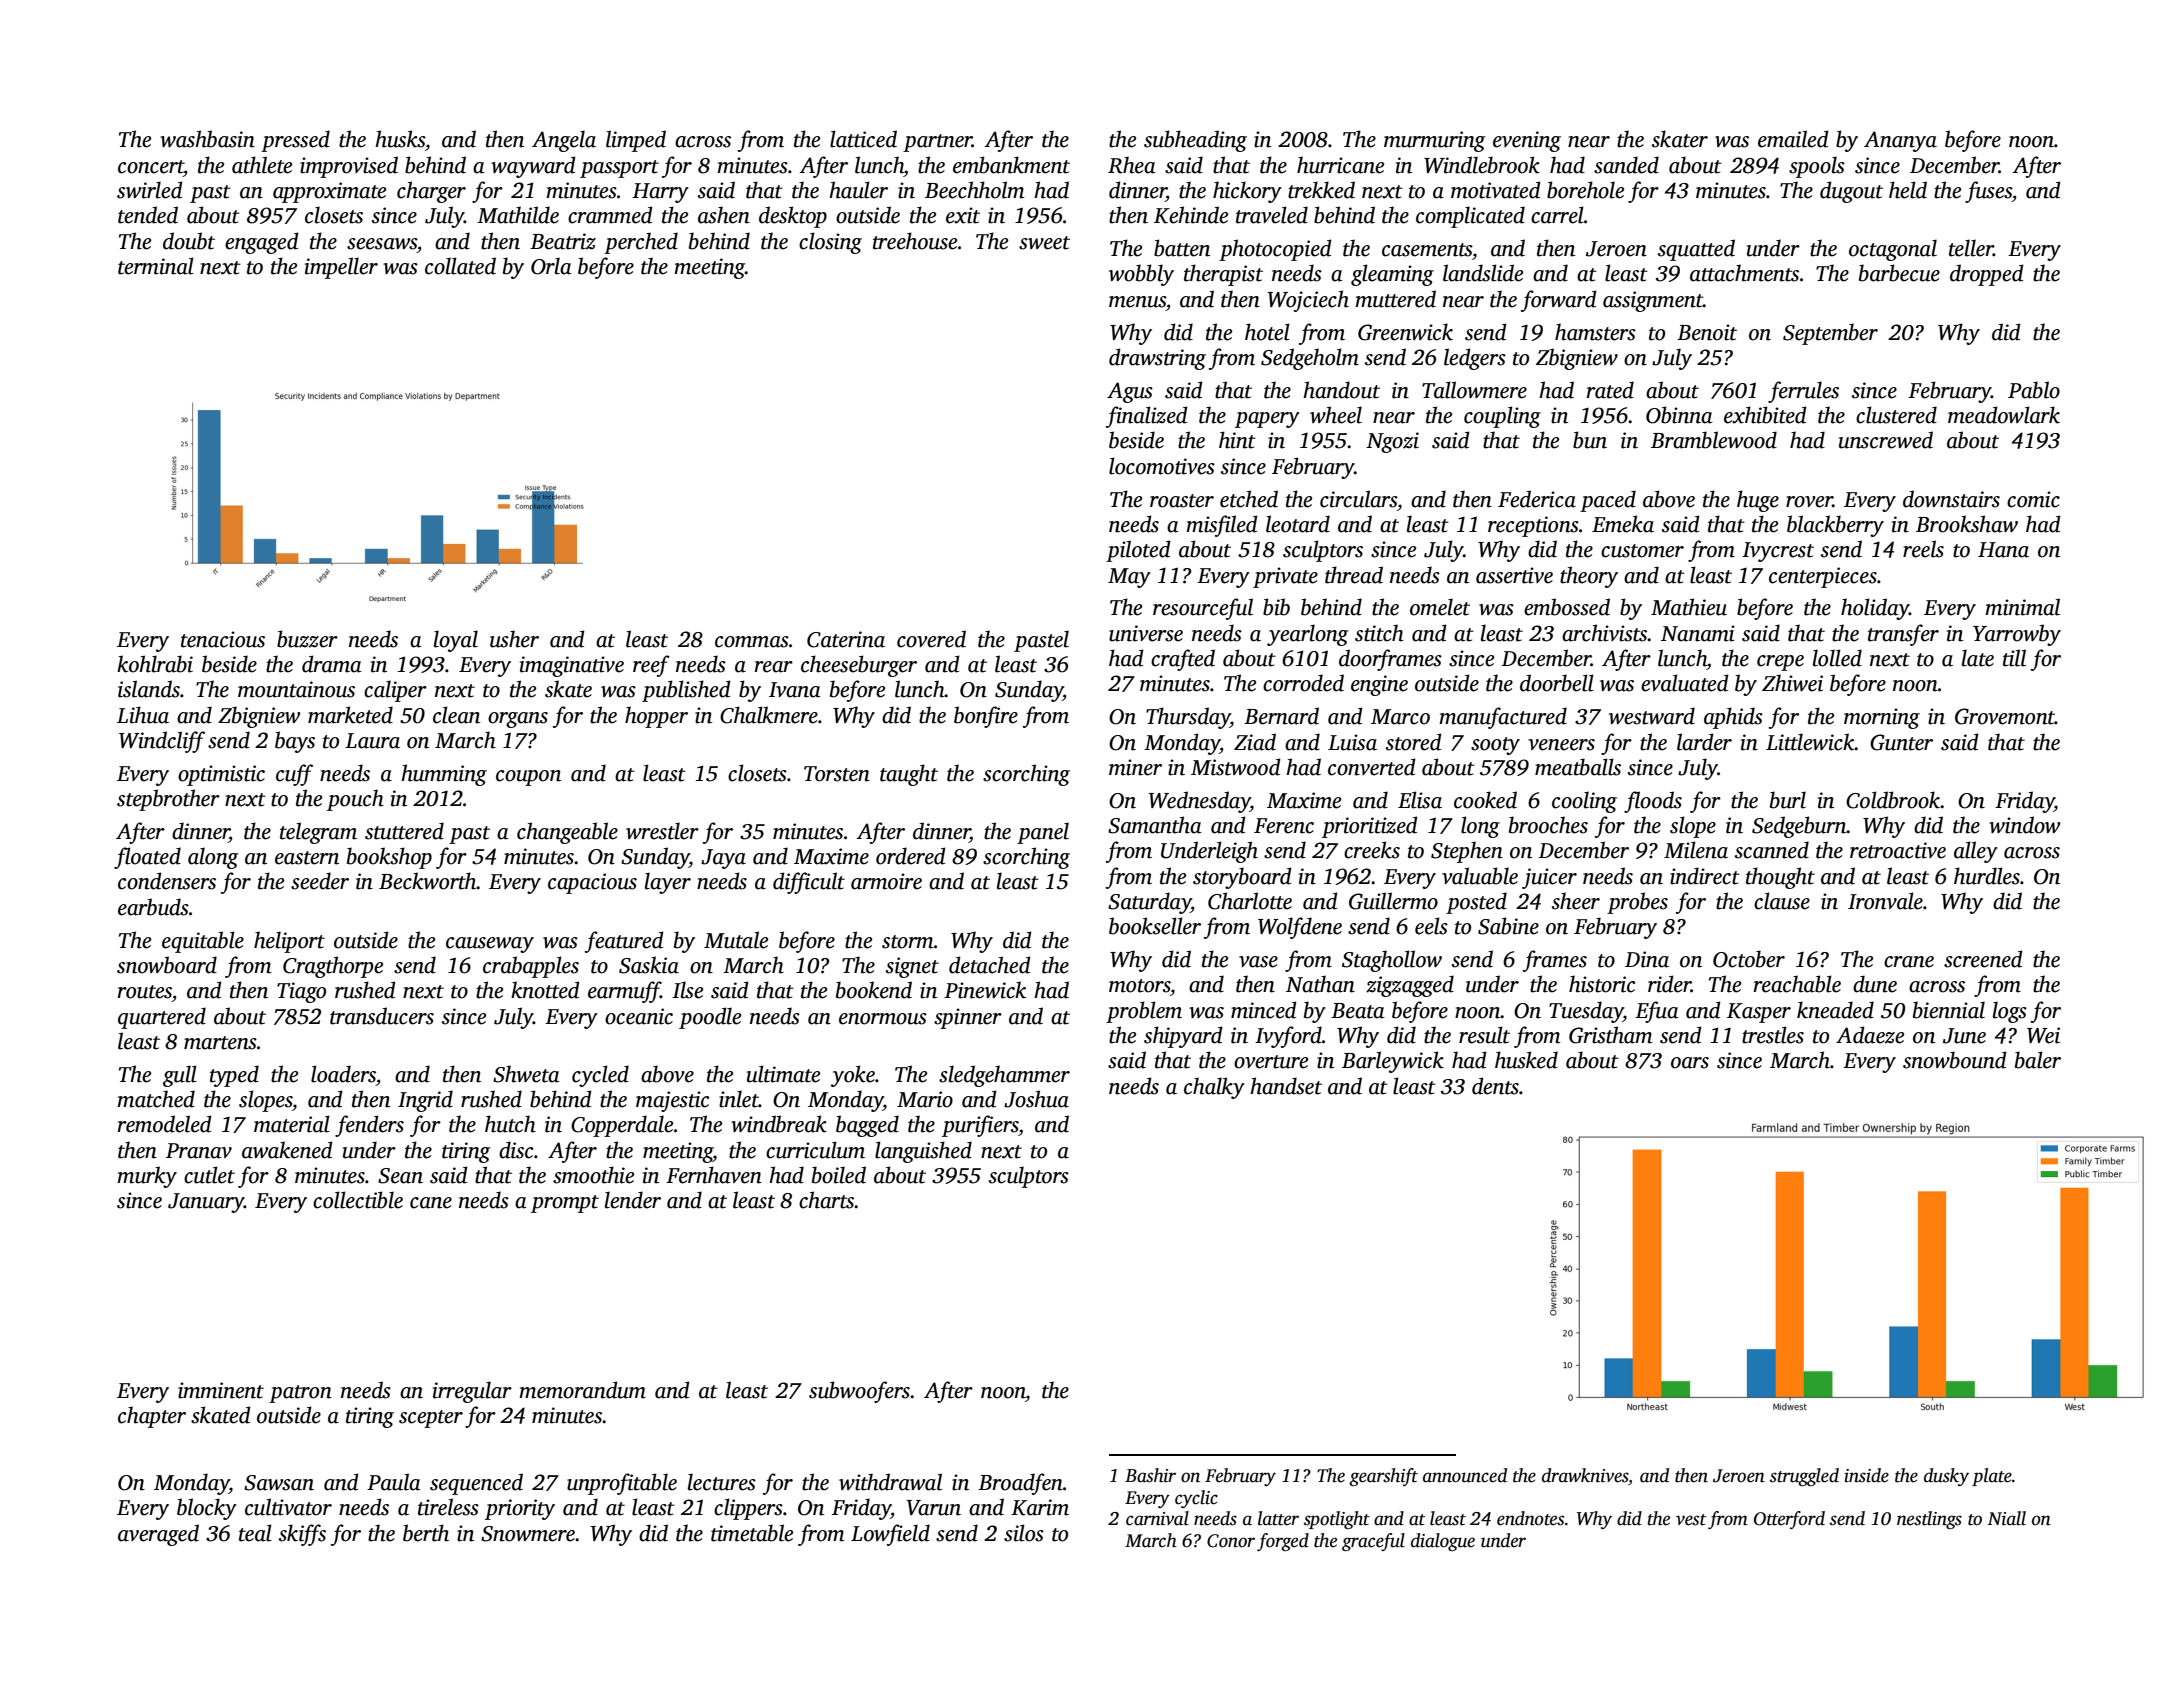  I want to click on fuses, so click(1988, 192).
